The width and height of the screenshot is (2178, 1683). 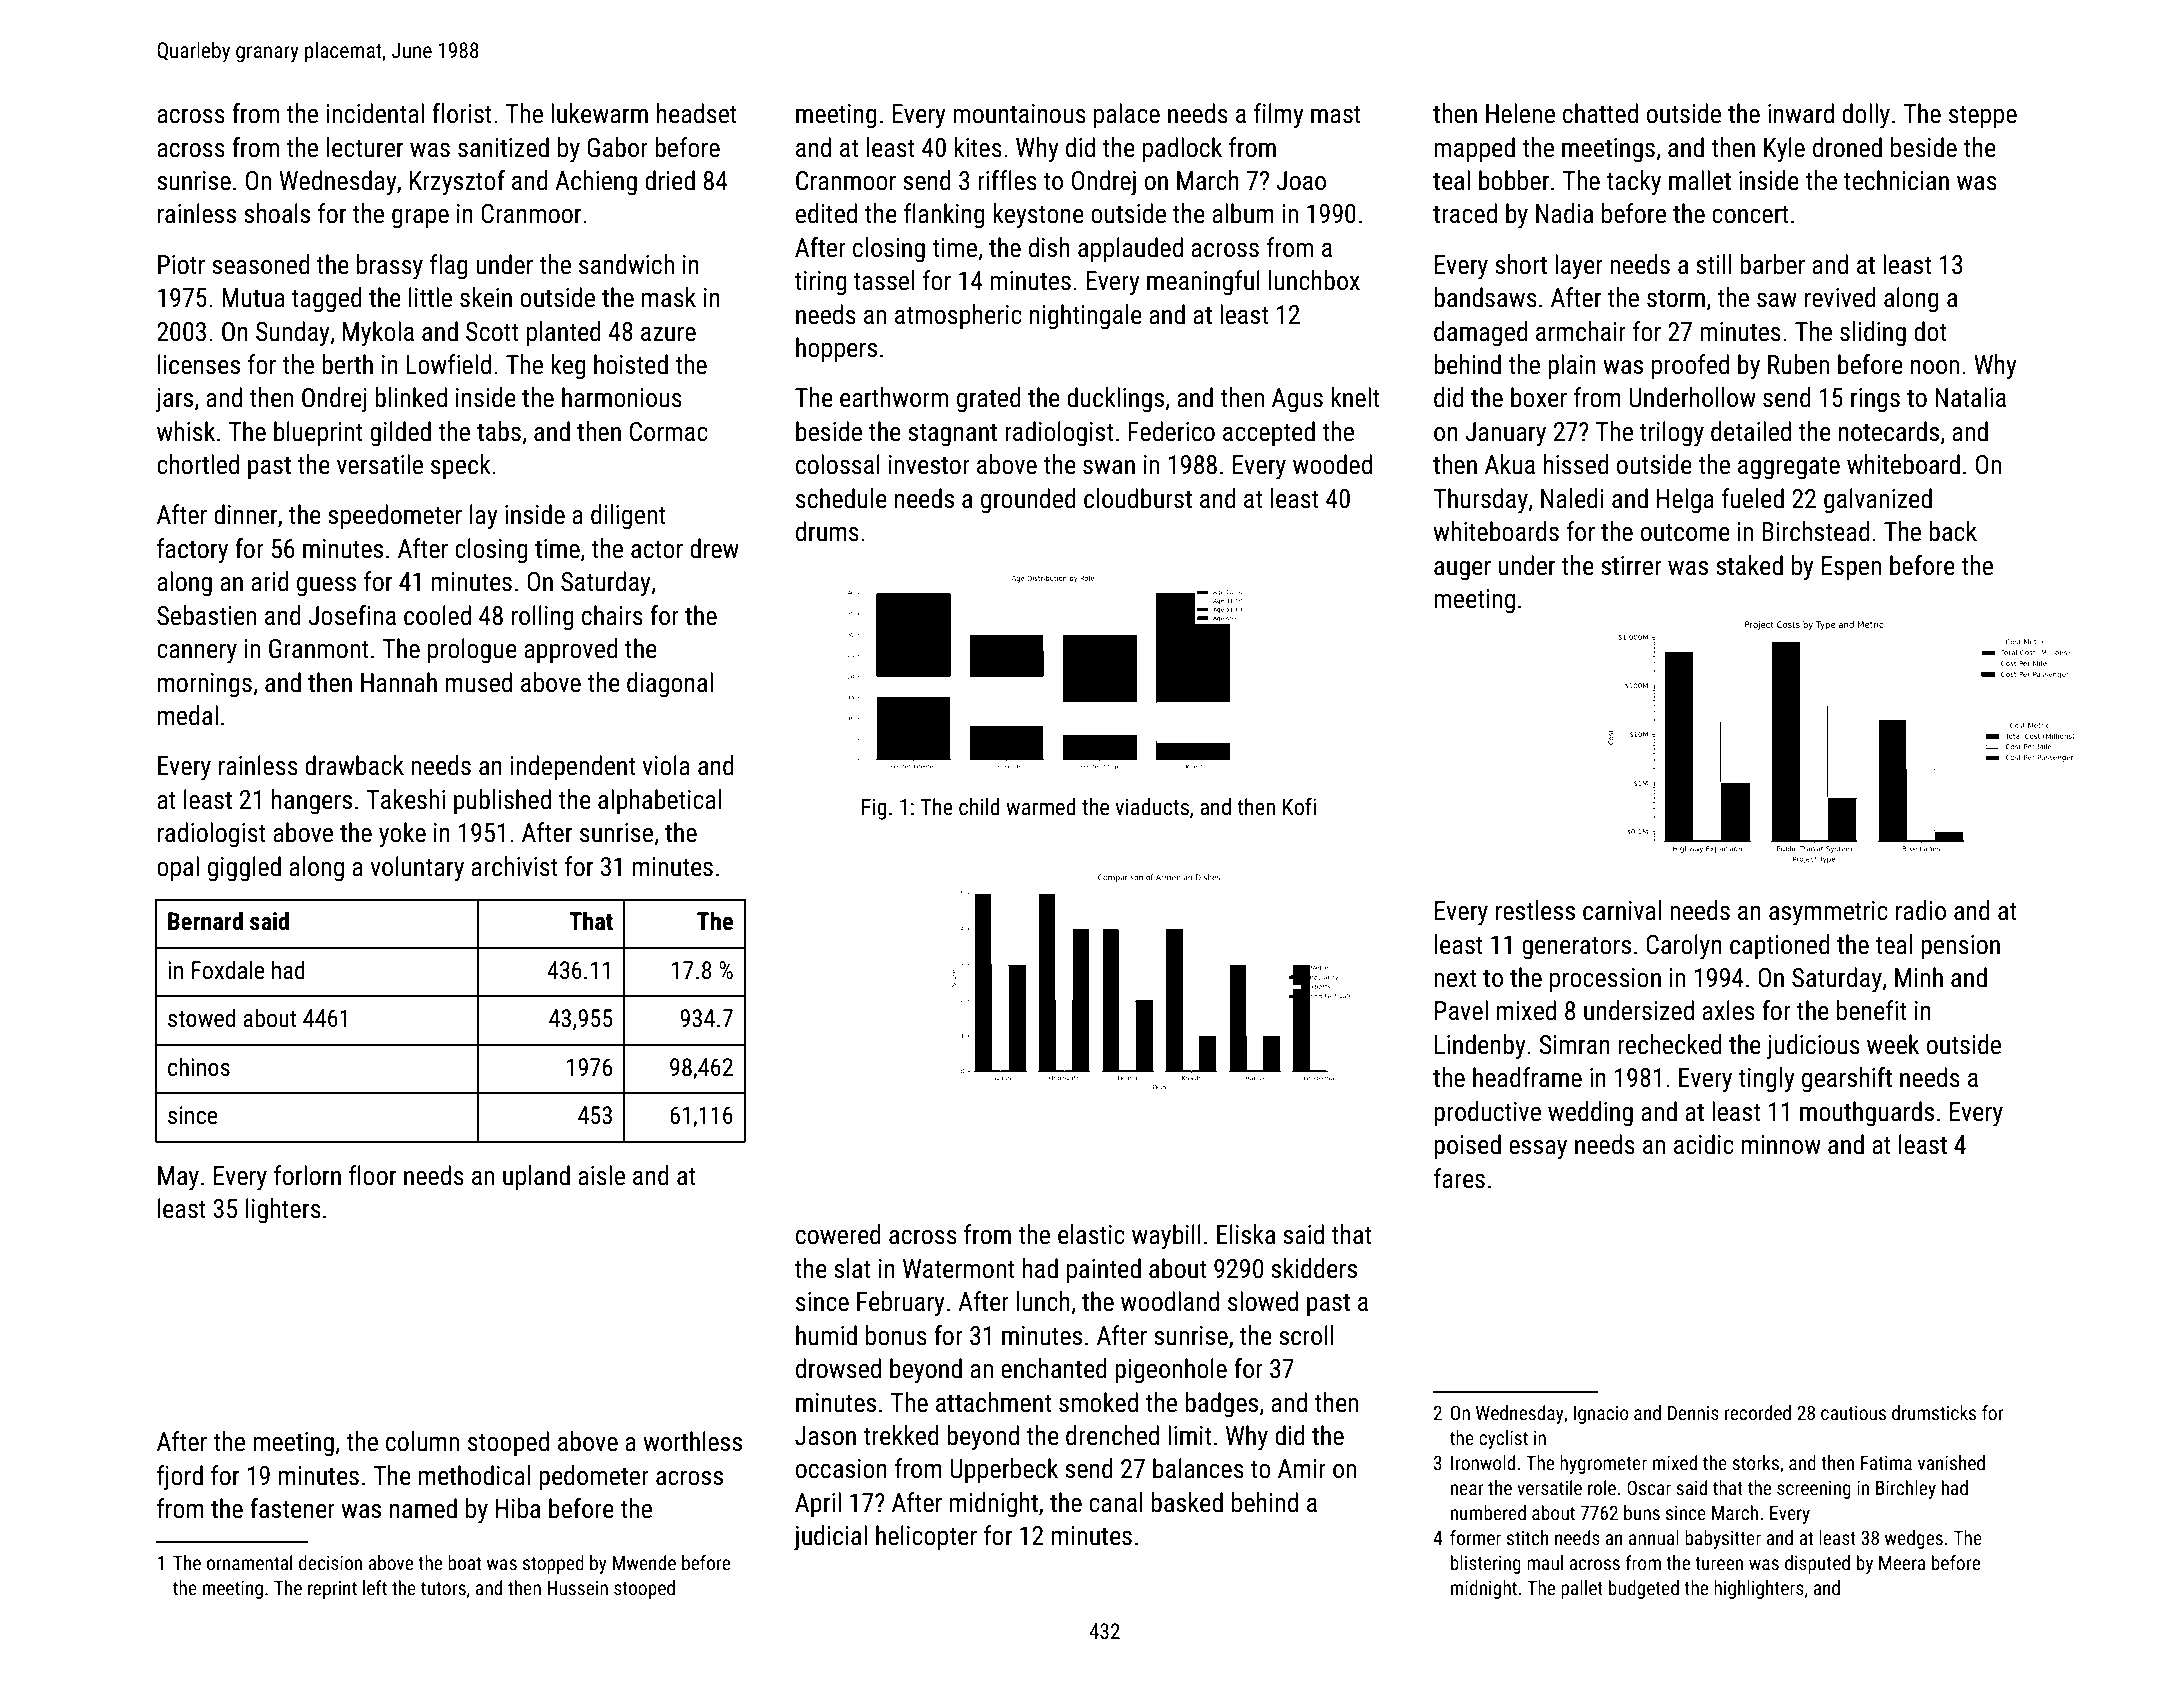 I want to click on Espen, so click(x=1851, y=568).
